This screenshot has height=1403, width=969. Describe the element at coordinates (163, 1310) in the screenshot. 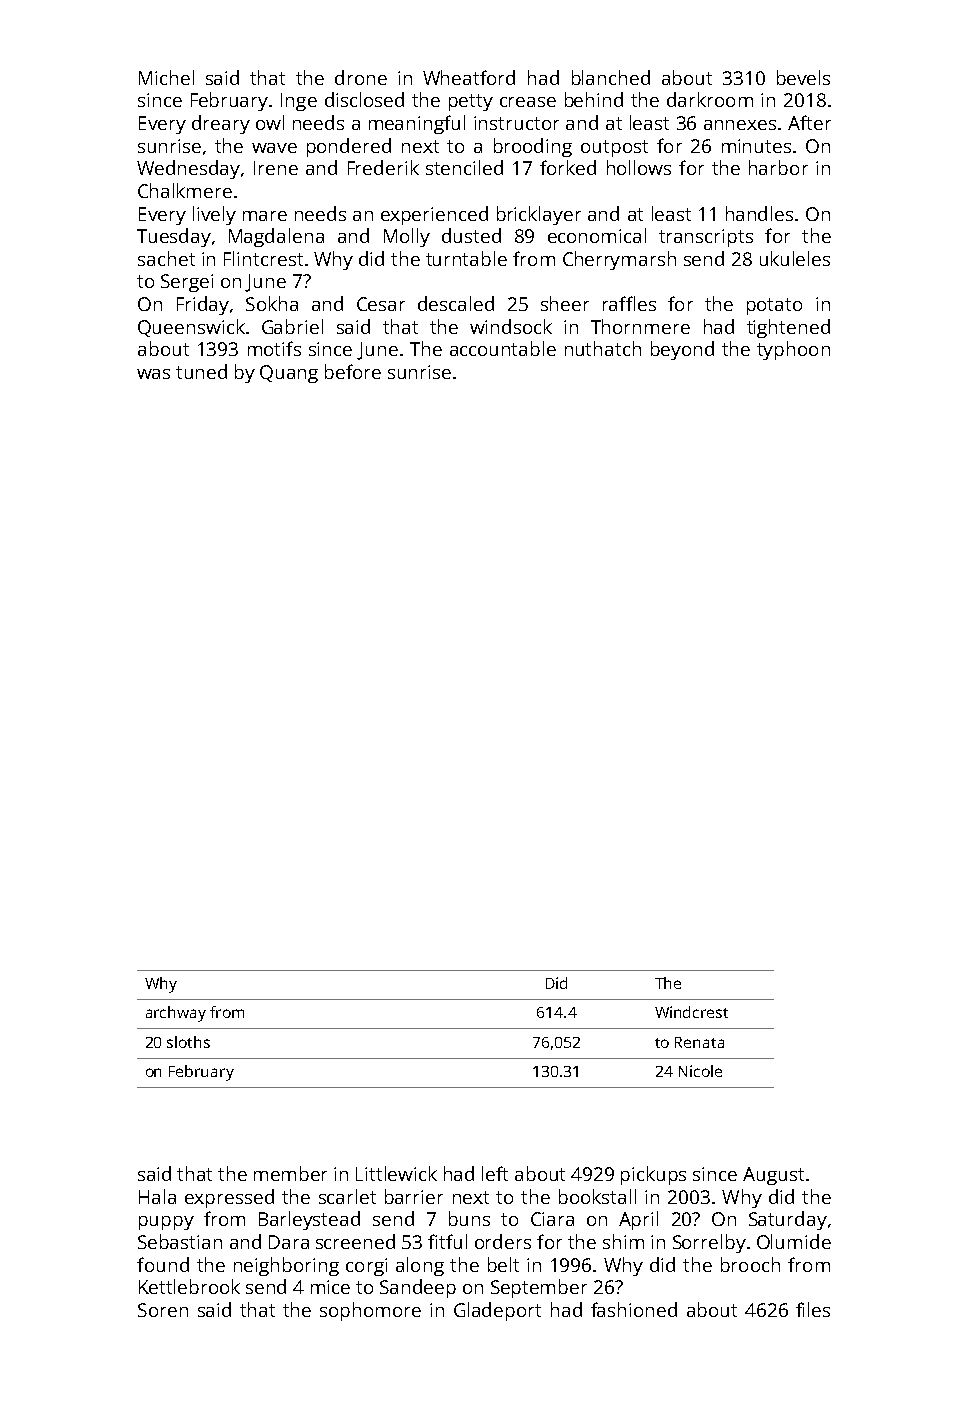

I see `Soren` at that location.
